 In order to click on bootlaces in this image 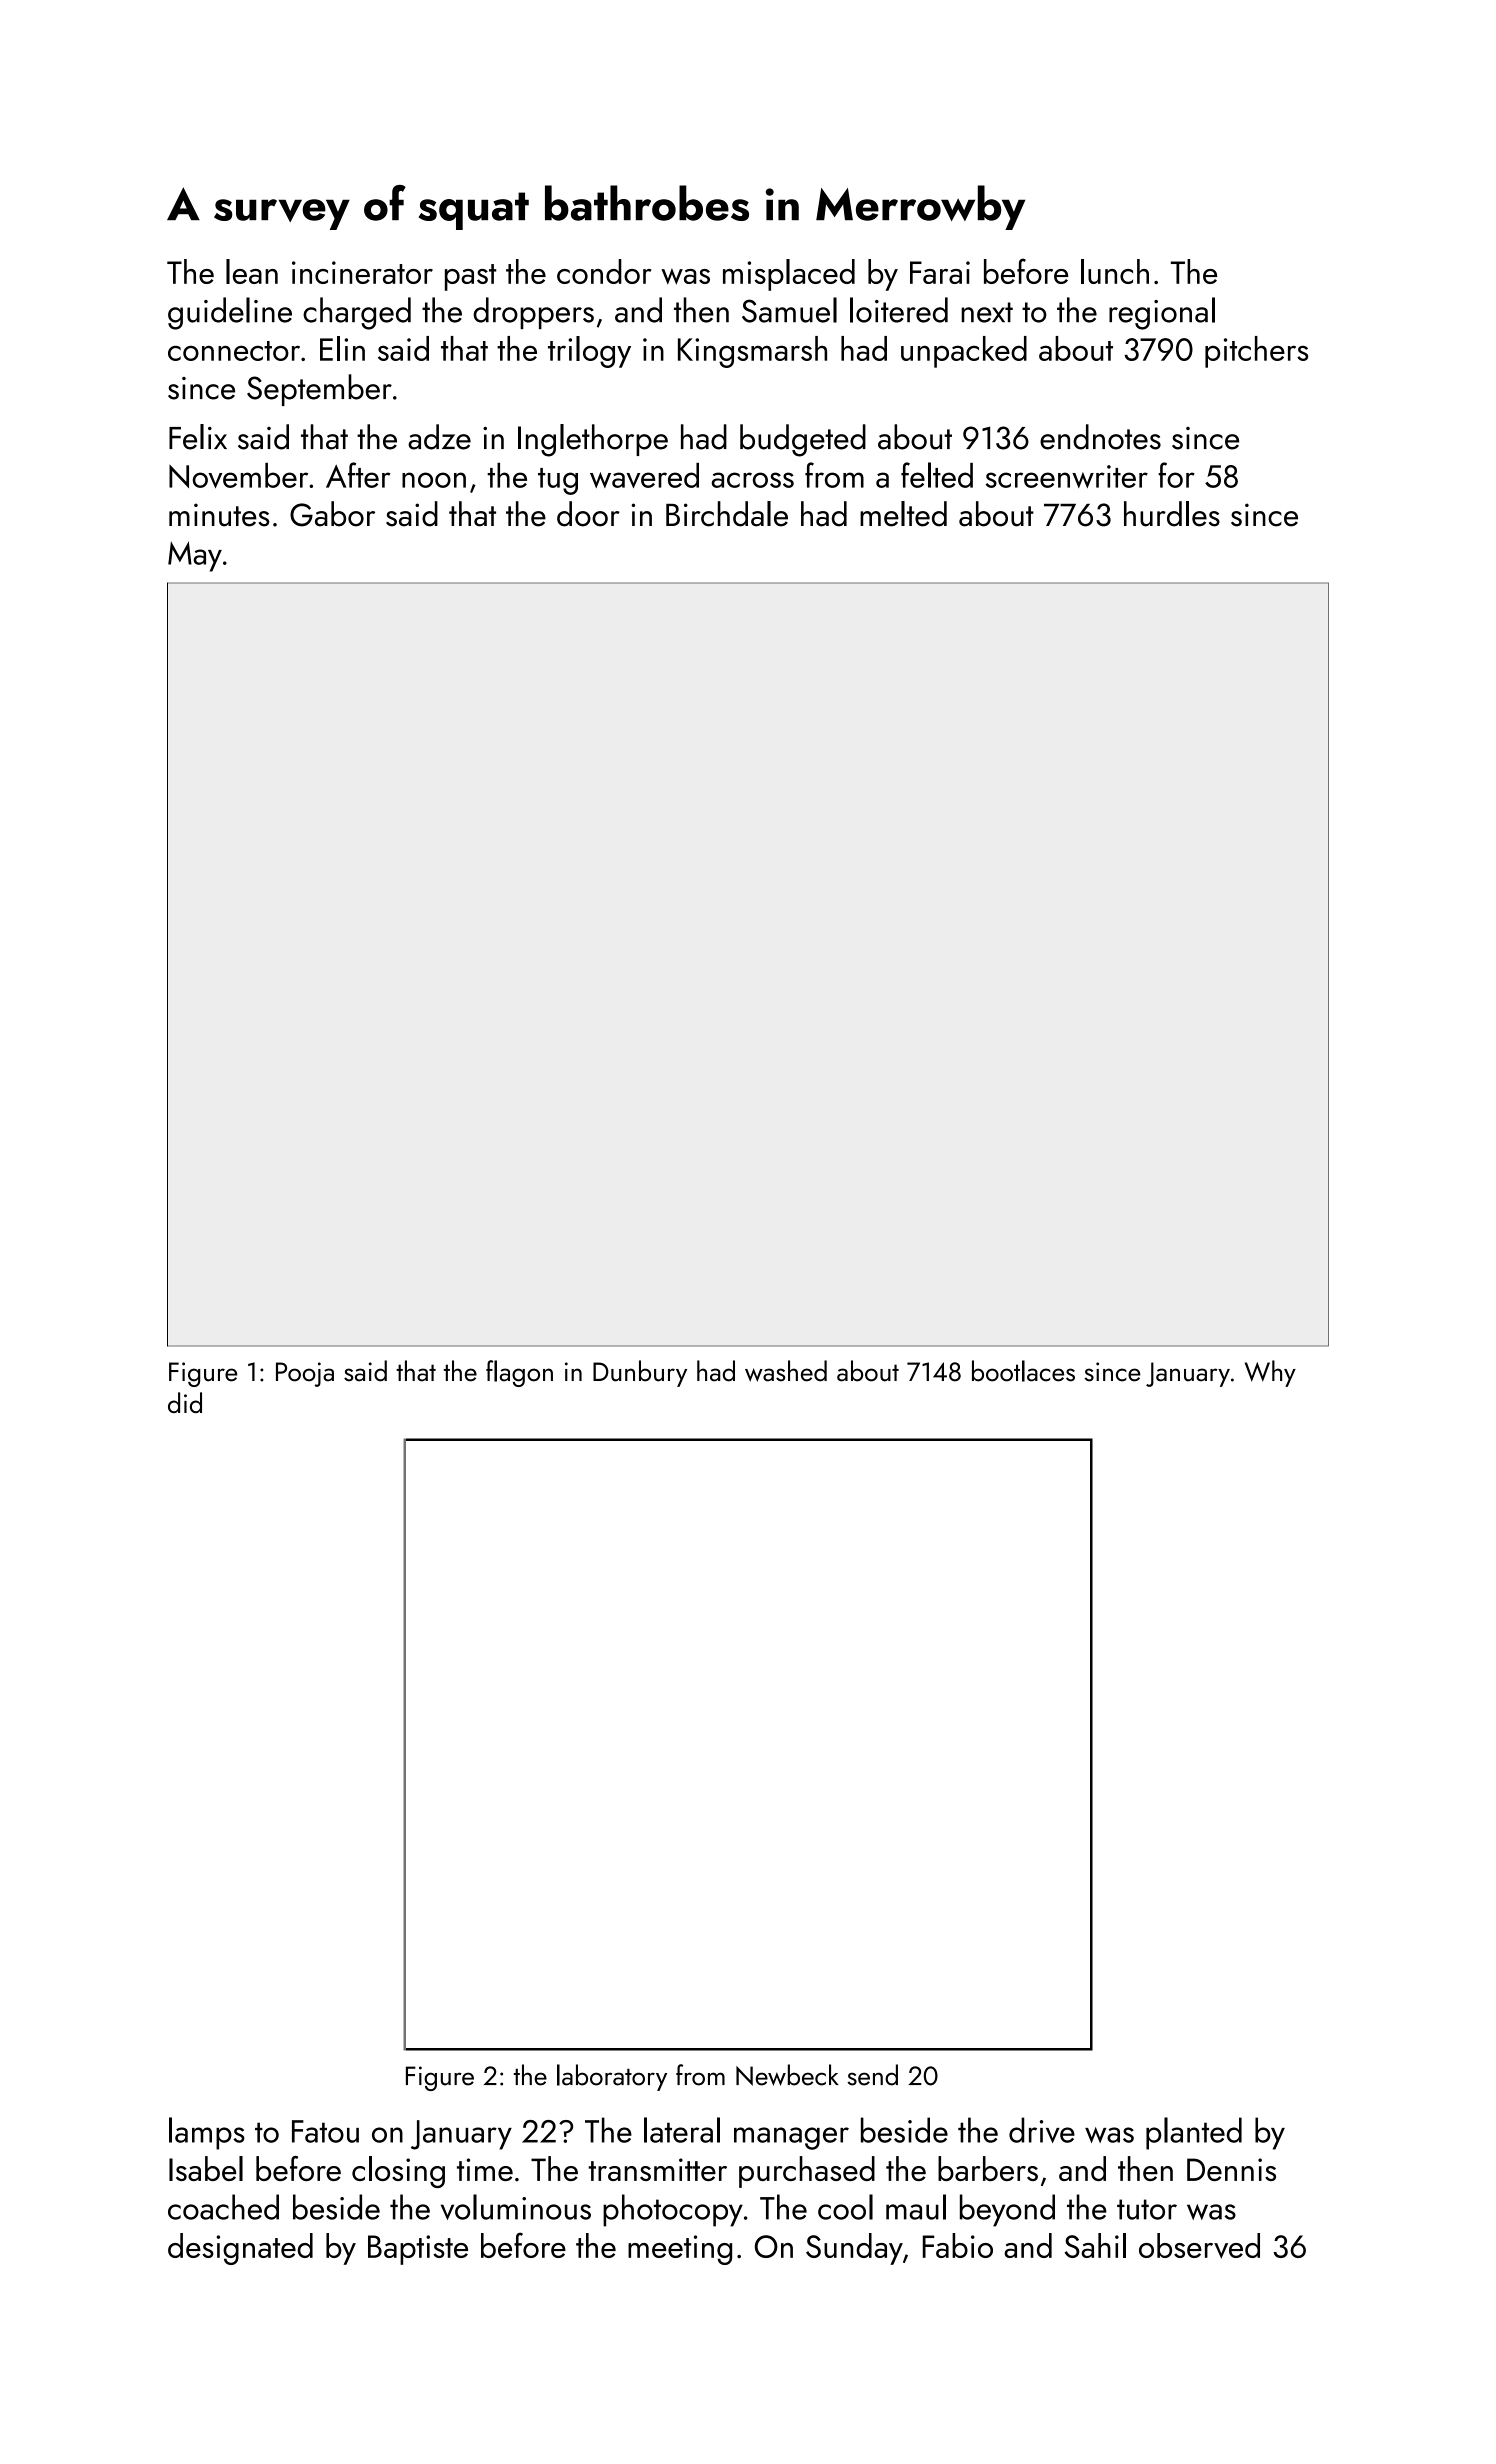, I will do `click(1023, 1371)`.
